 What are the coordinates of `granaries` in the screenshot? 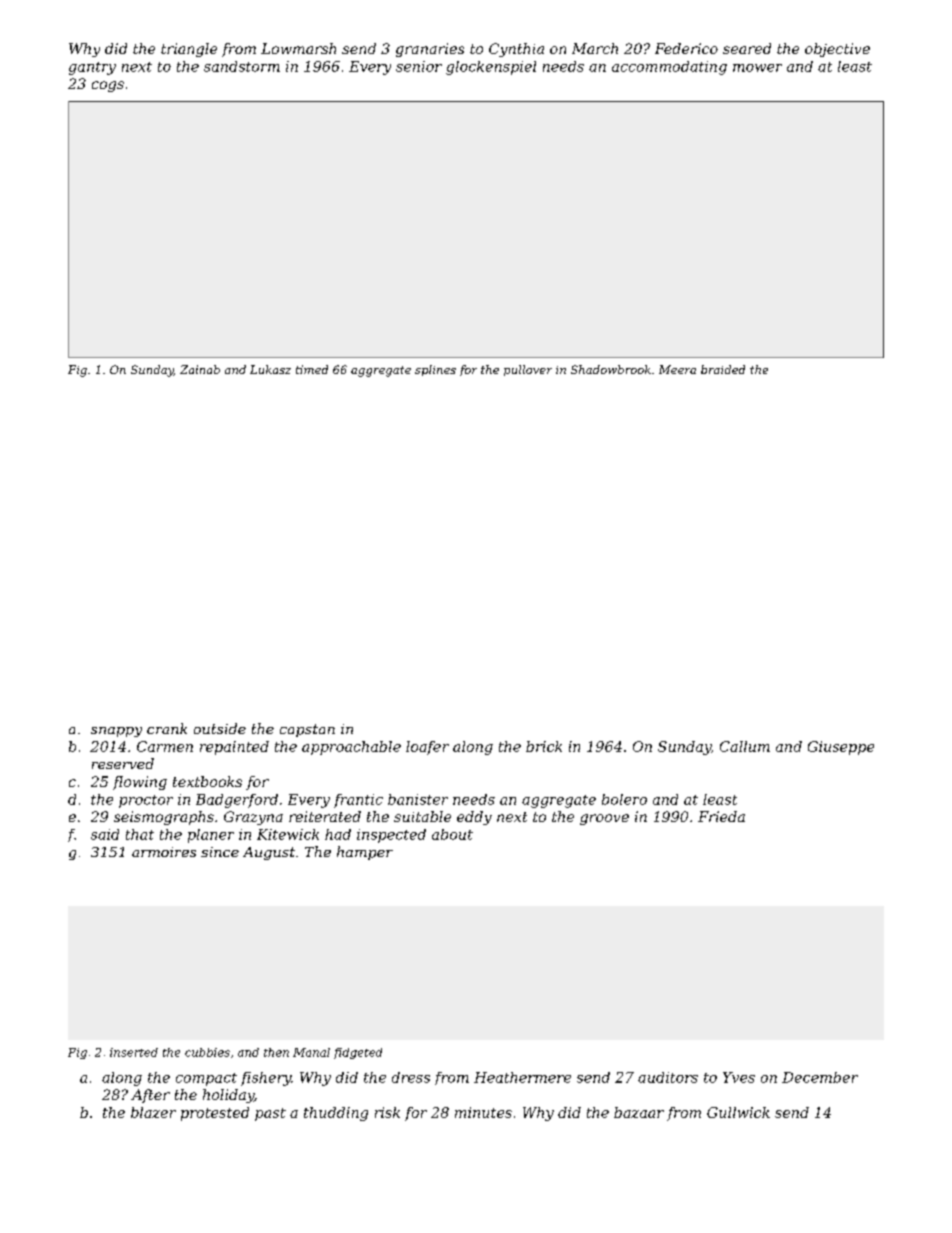 It's located at (430, 50).
